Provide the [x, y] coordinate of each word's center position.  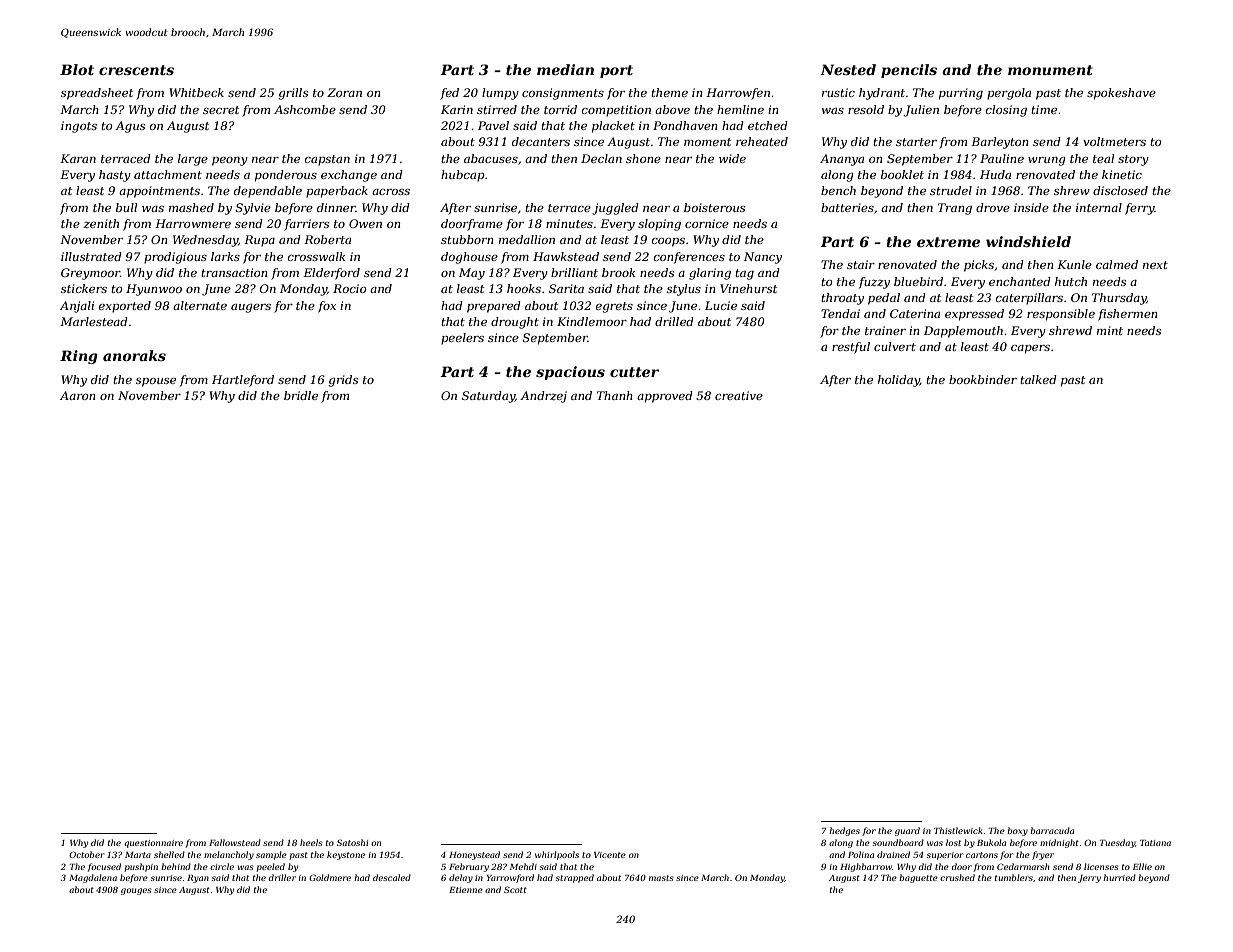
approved [665, 397]
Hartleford [243, 381]
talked [1038, 379]
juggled [615, 209]
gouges [136, 891]
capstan [327, 160]
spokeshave [1121, 94]
